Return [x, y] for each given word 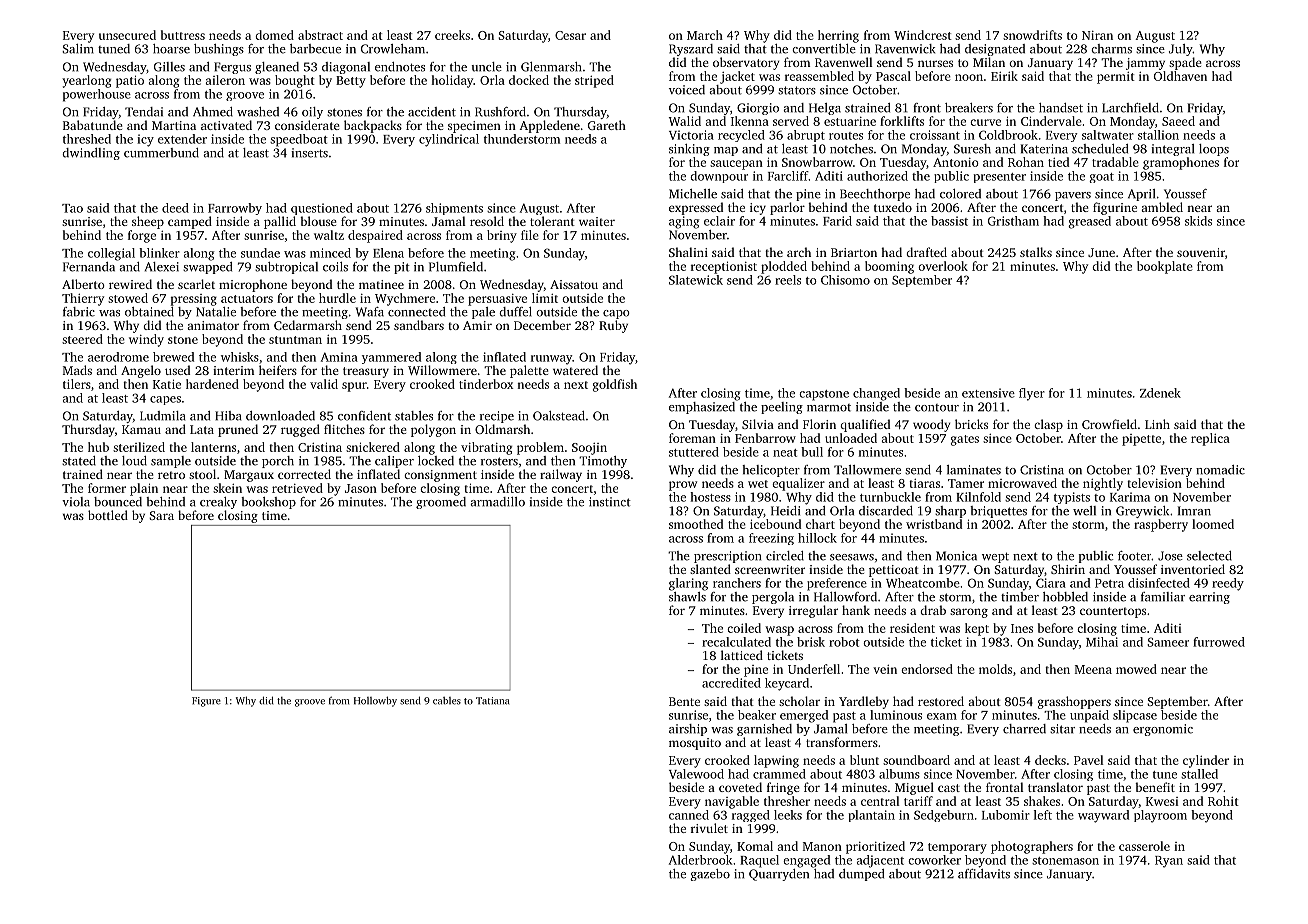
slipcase [1135, 716]
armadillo [497, 502]
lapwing [776, 761]
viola [76, 502]
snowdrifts [1032, 35]
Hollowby [375, 701]
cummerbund [161, 153]
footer [1134, 556]
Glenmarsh [551, 67]
